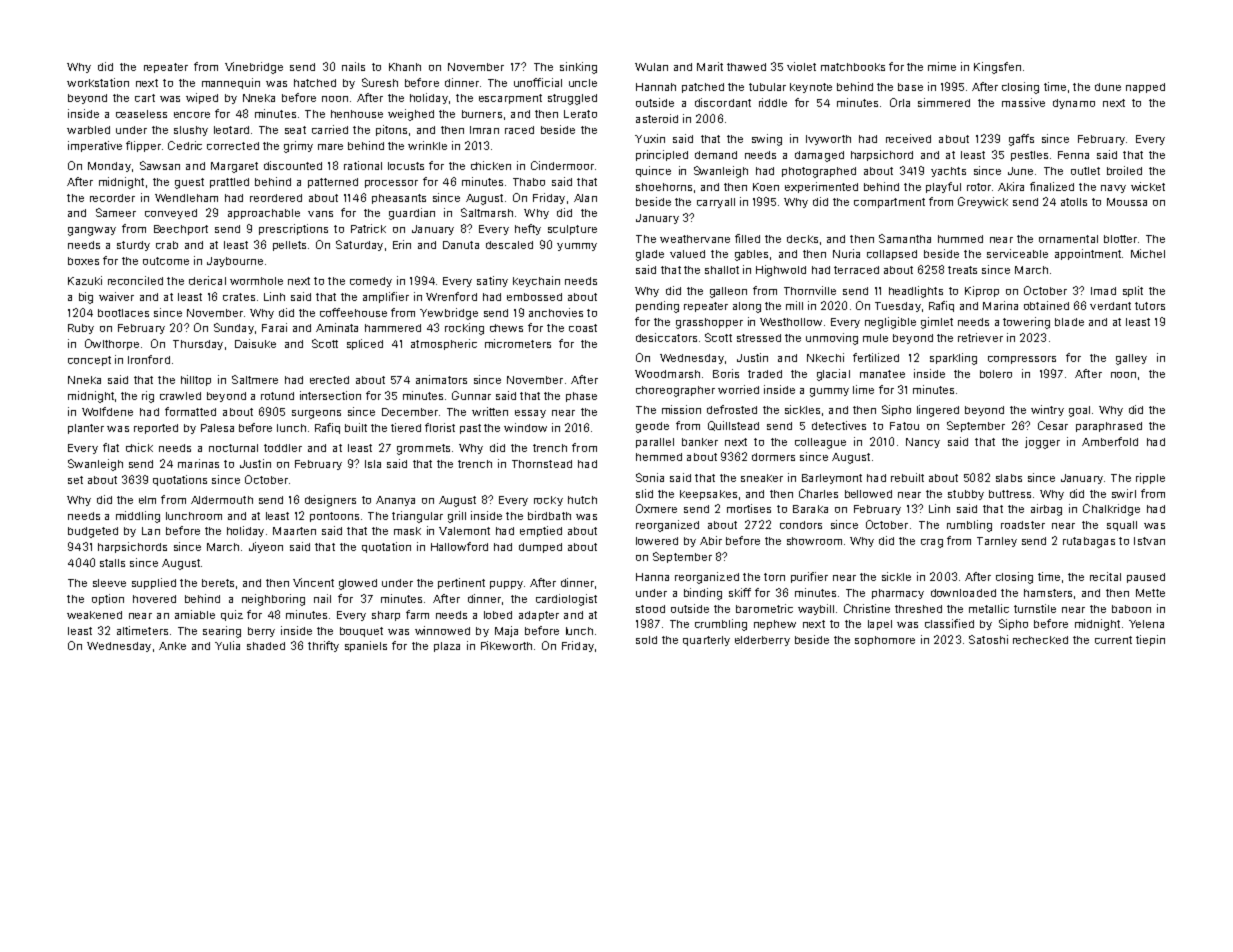 The height and width of the screenshot is (952, 1233). Describe the element at coordinates (820, 443) in the screenshot. I see `colleague` at that location.
